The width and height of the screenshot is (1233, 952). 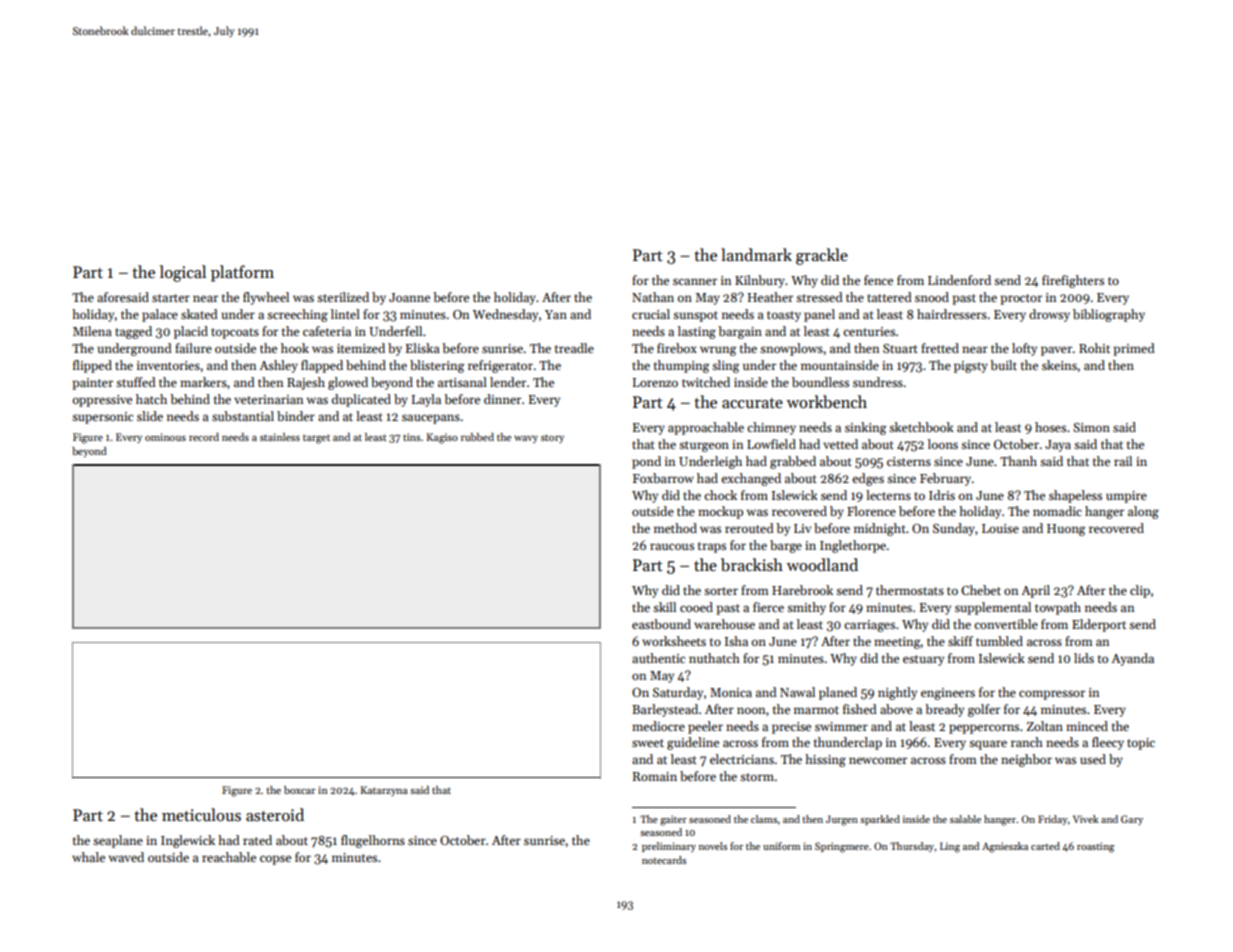 I want to click on smithy, so click(x=806, y=608).
